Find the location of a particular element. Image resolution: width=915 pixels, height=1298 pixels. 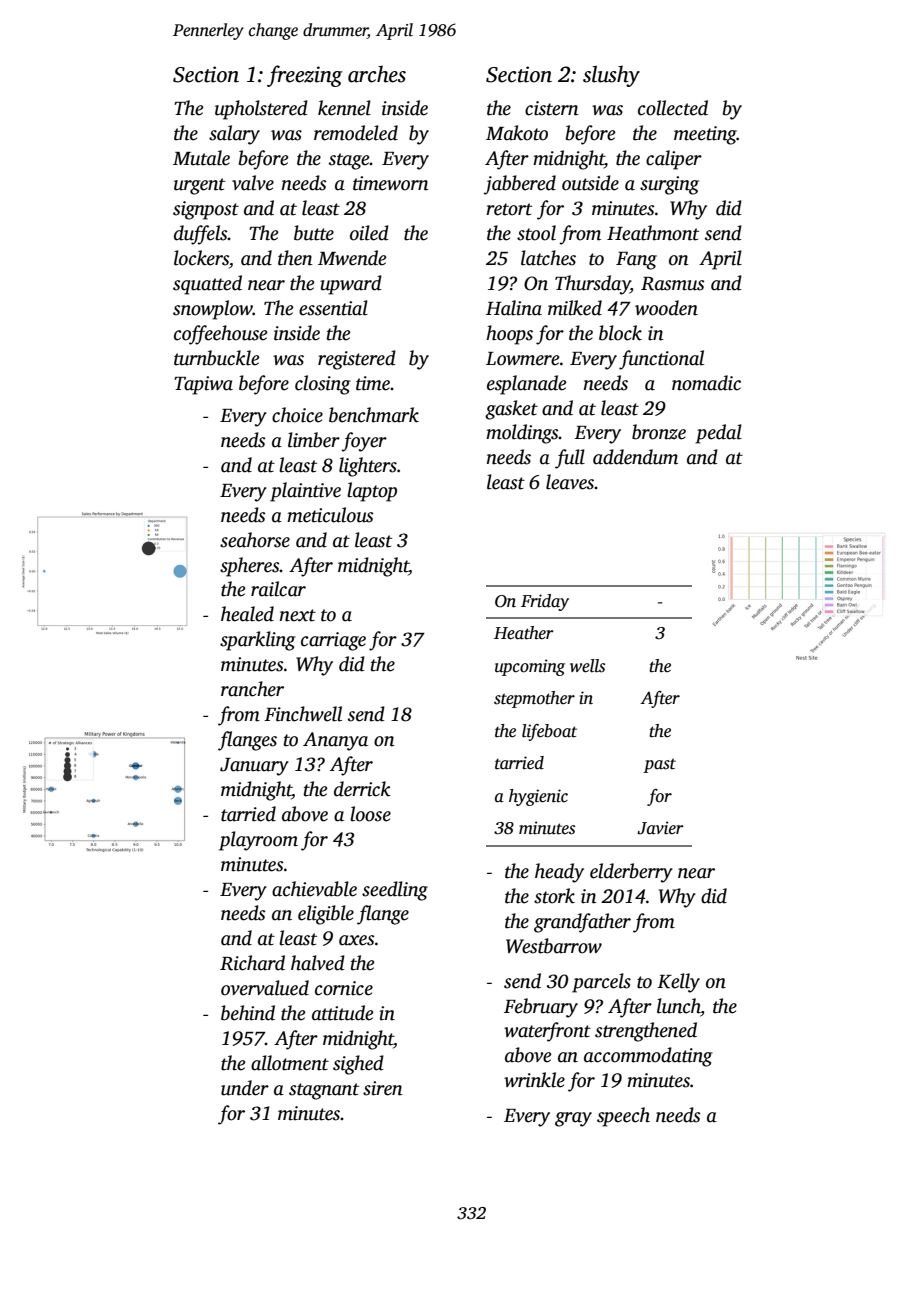

Mutale is located at coordinates (201, 158).
